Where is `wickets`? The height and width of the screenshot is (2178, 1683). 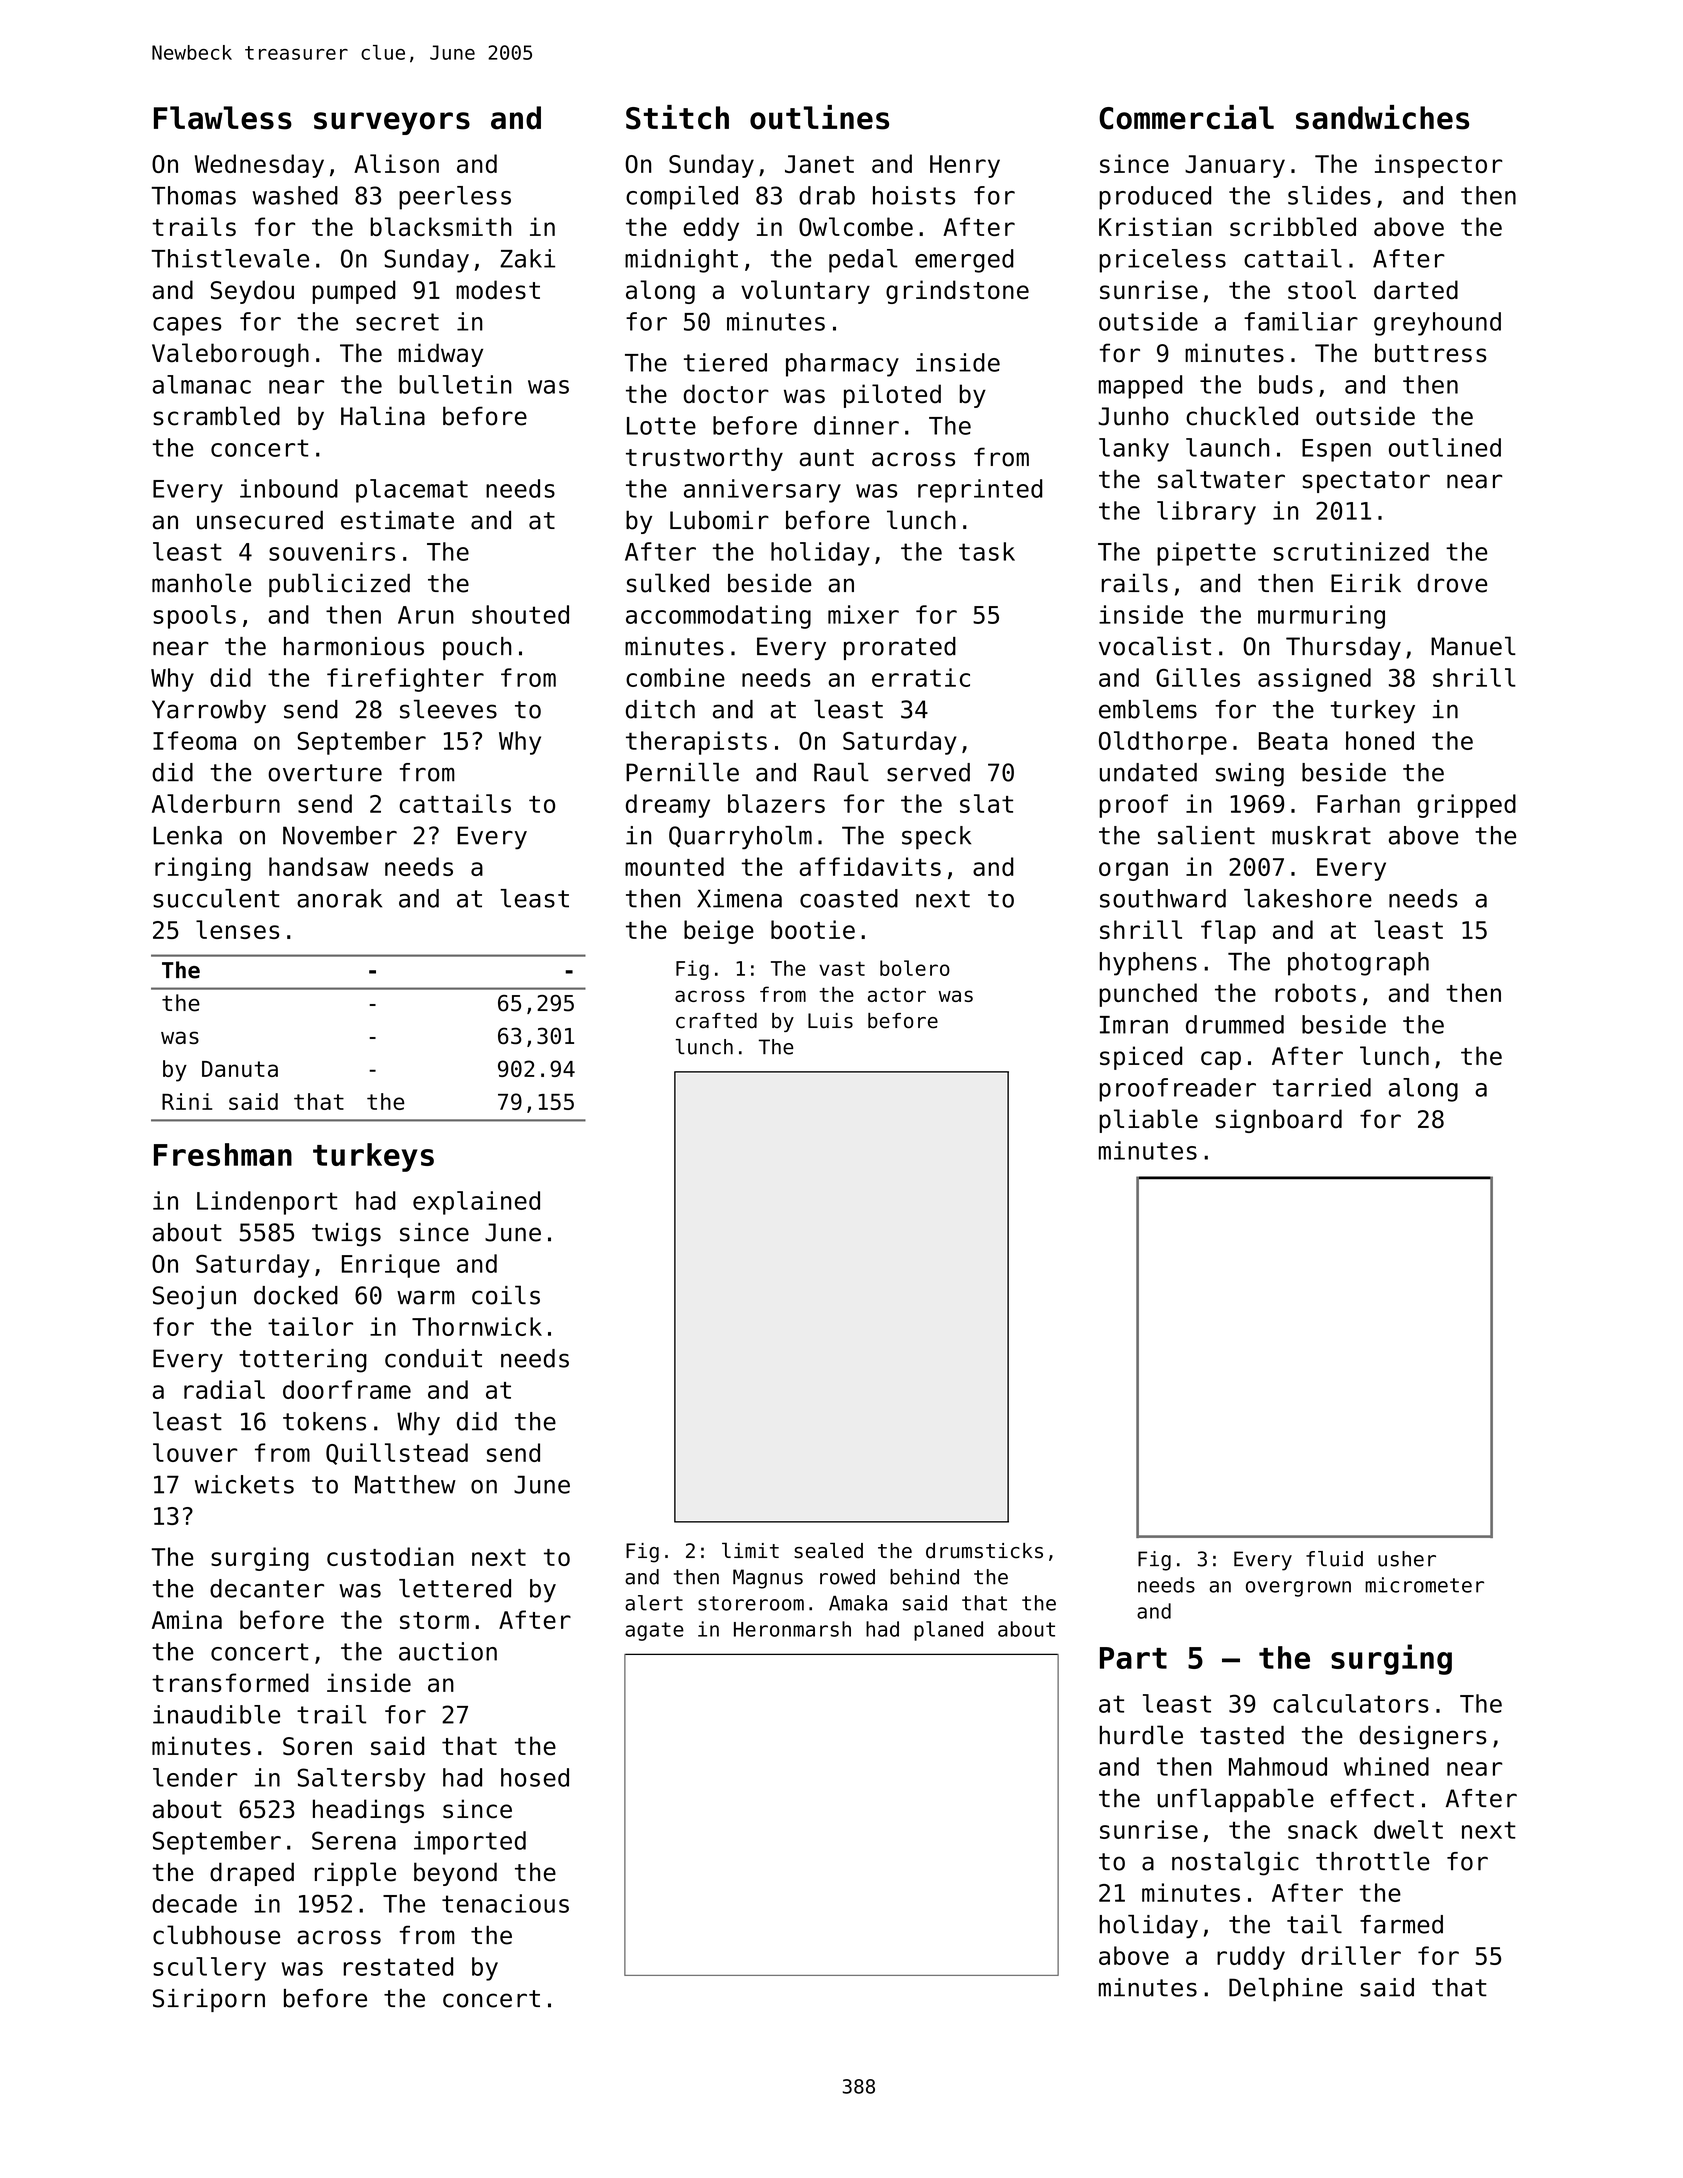 wickets is located at coordinates (244, 1484).
